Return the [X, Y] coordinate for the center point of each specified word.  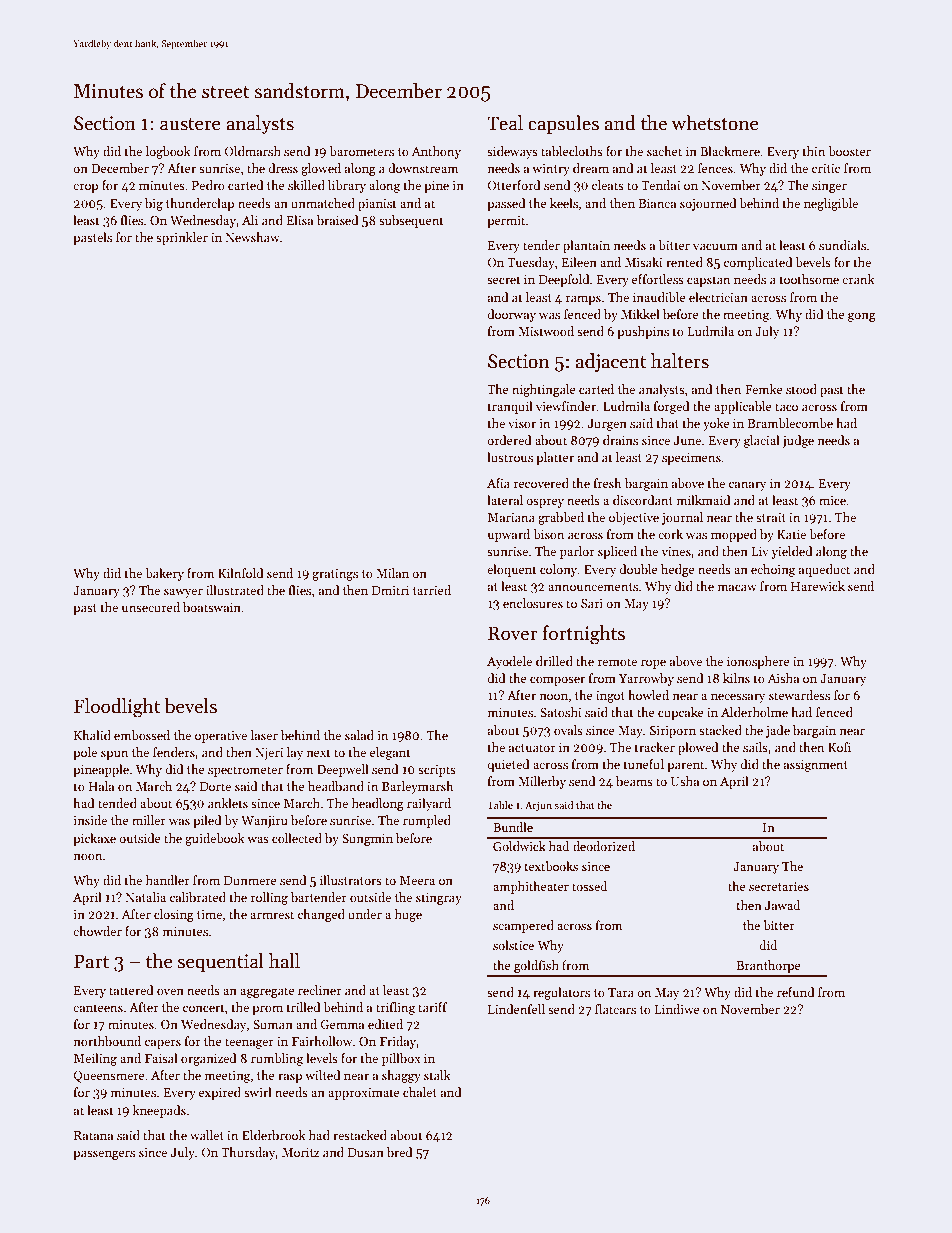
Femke [764, 389]
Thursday [248, 1153]
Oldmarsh [253, 151]
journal [682, 518]
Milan [392, 573]
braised [337, 220]
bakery [164, 574]
